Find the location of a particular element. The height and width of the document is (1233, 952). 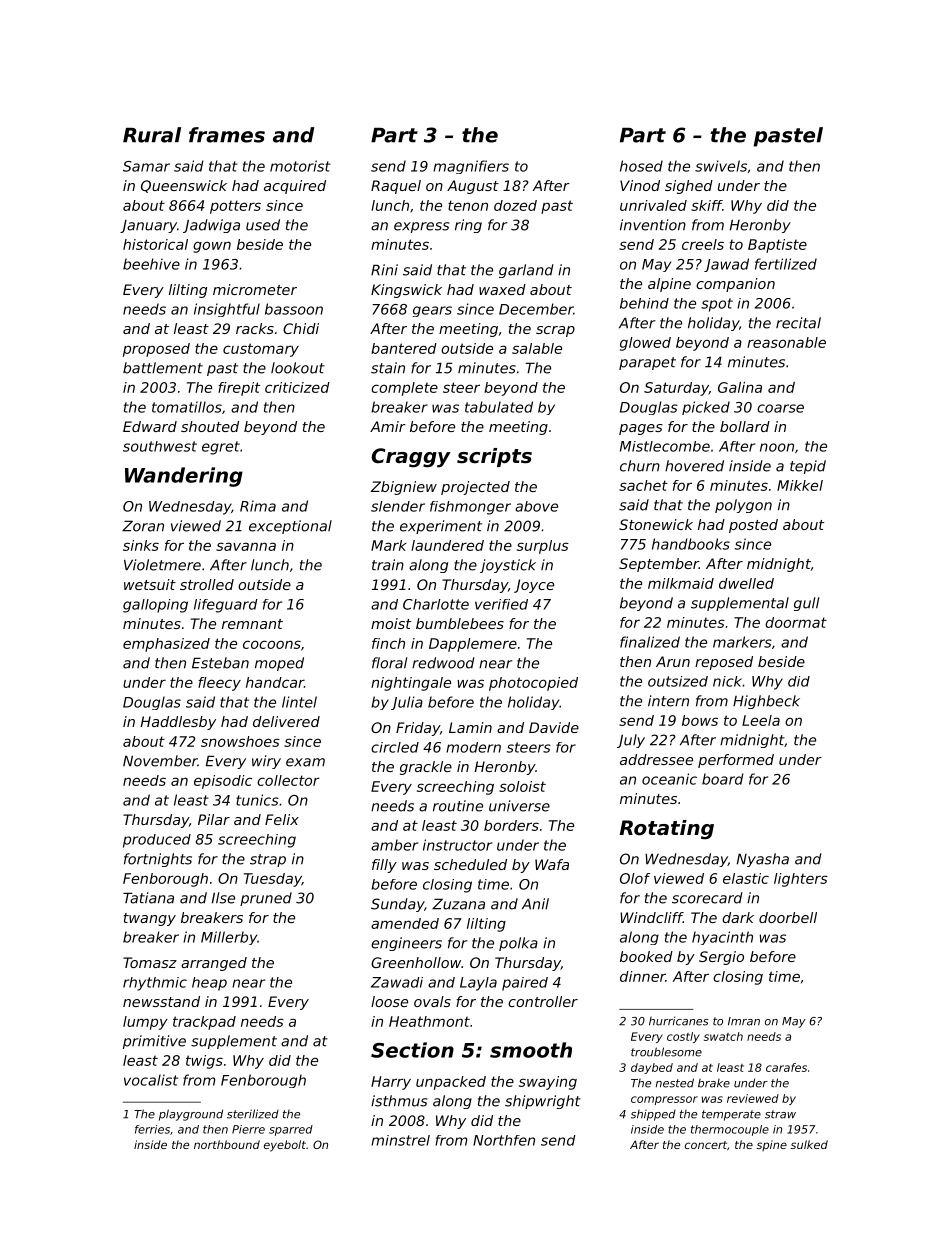

used is located at coordinates (263, 225).
